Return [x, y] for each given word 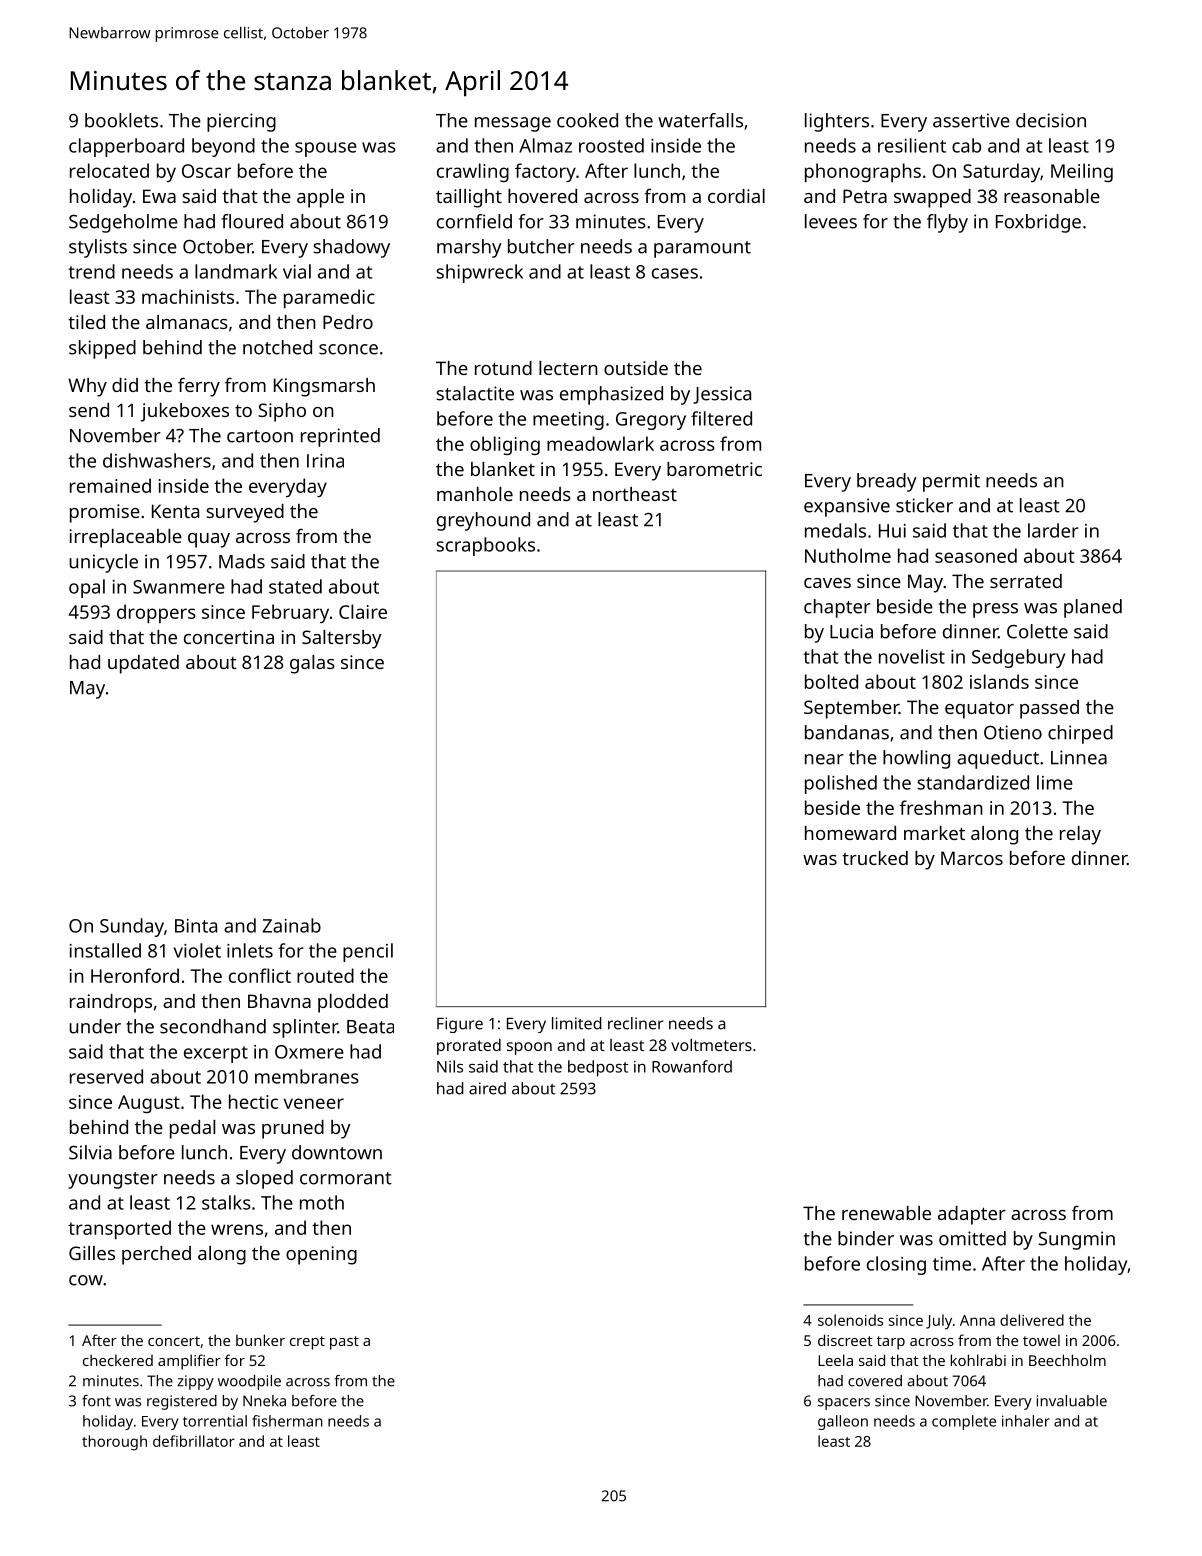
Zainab [291, 925]
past [344, 1343]
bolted [831, 681]
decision [1051, 120]
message [513, 124]
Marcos [972, 858]
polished [841, 784]
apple [320, 198]
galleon [843, 1422]
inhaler [1026, 1421]
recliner [635, 1023]
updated [143, 664]
